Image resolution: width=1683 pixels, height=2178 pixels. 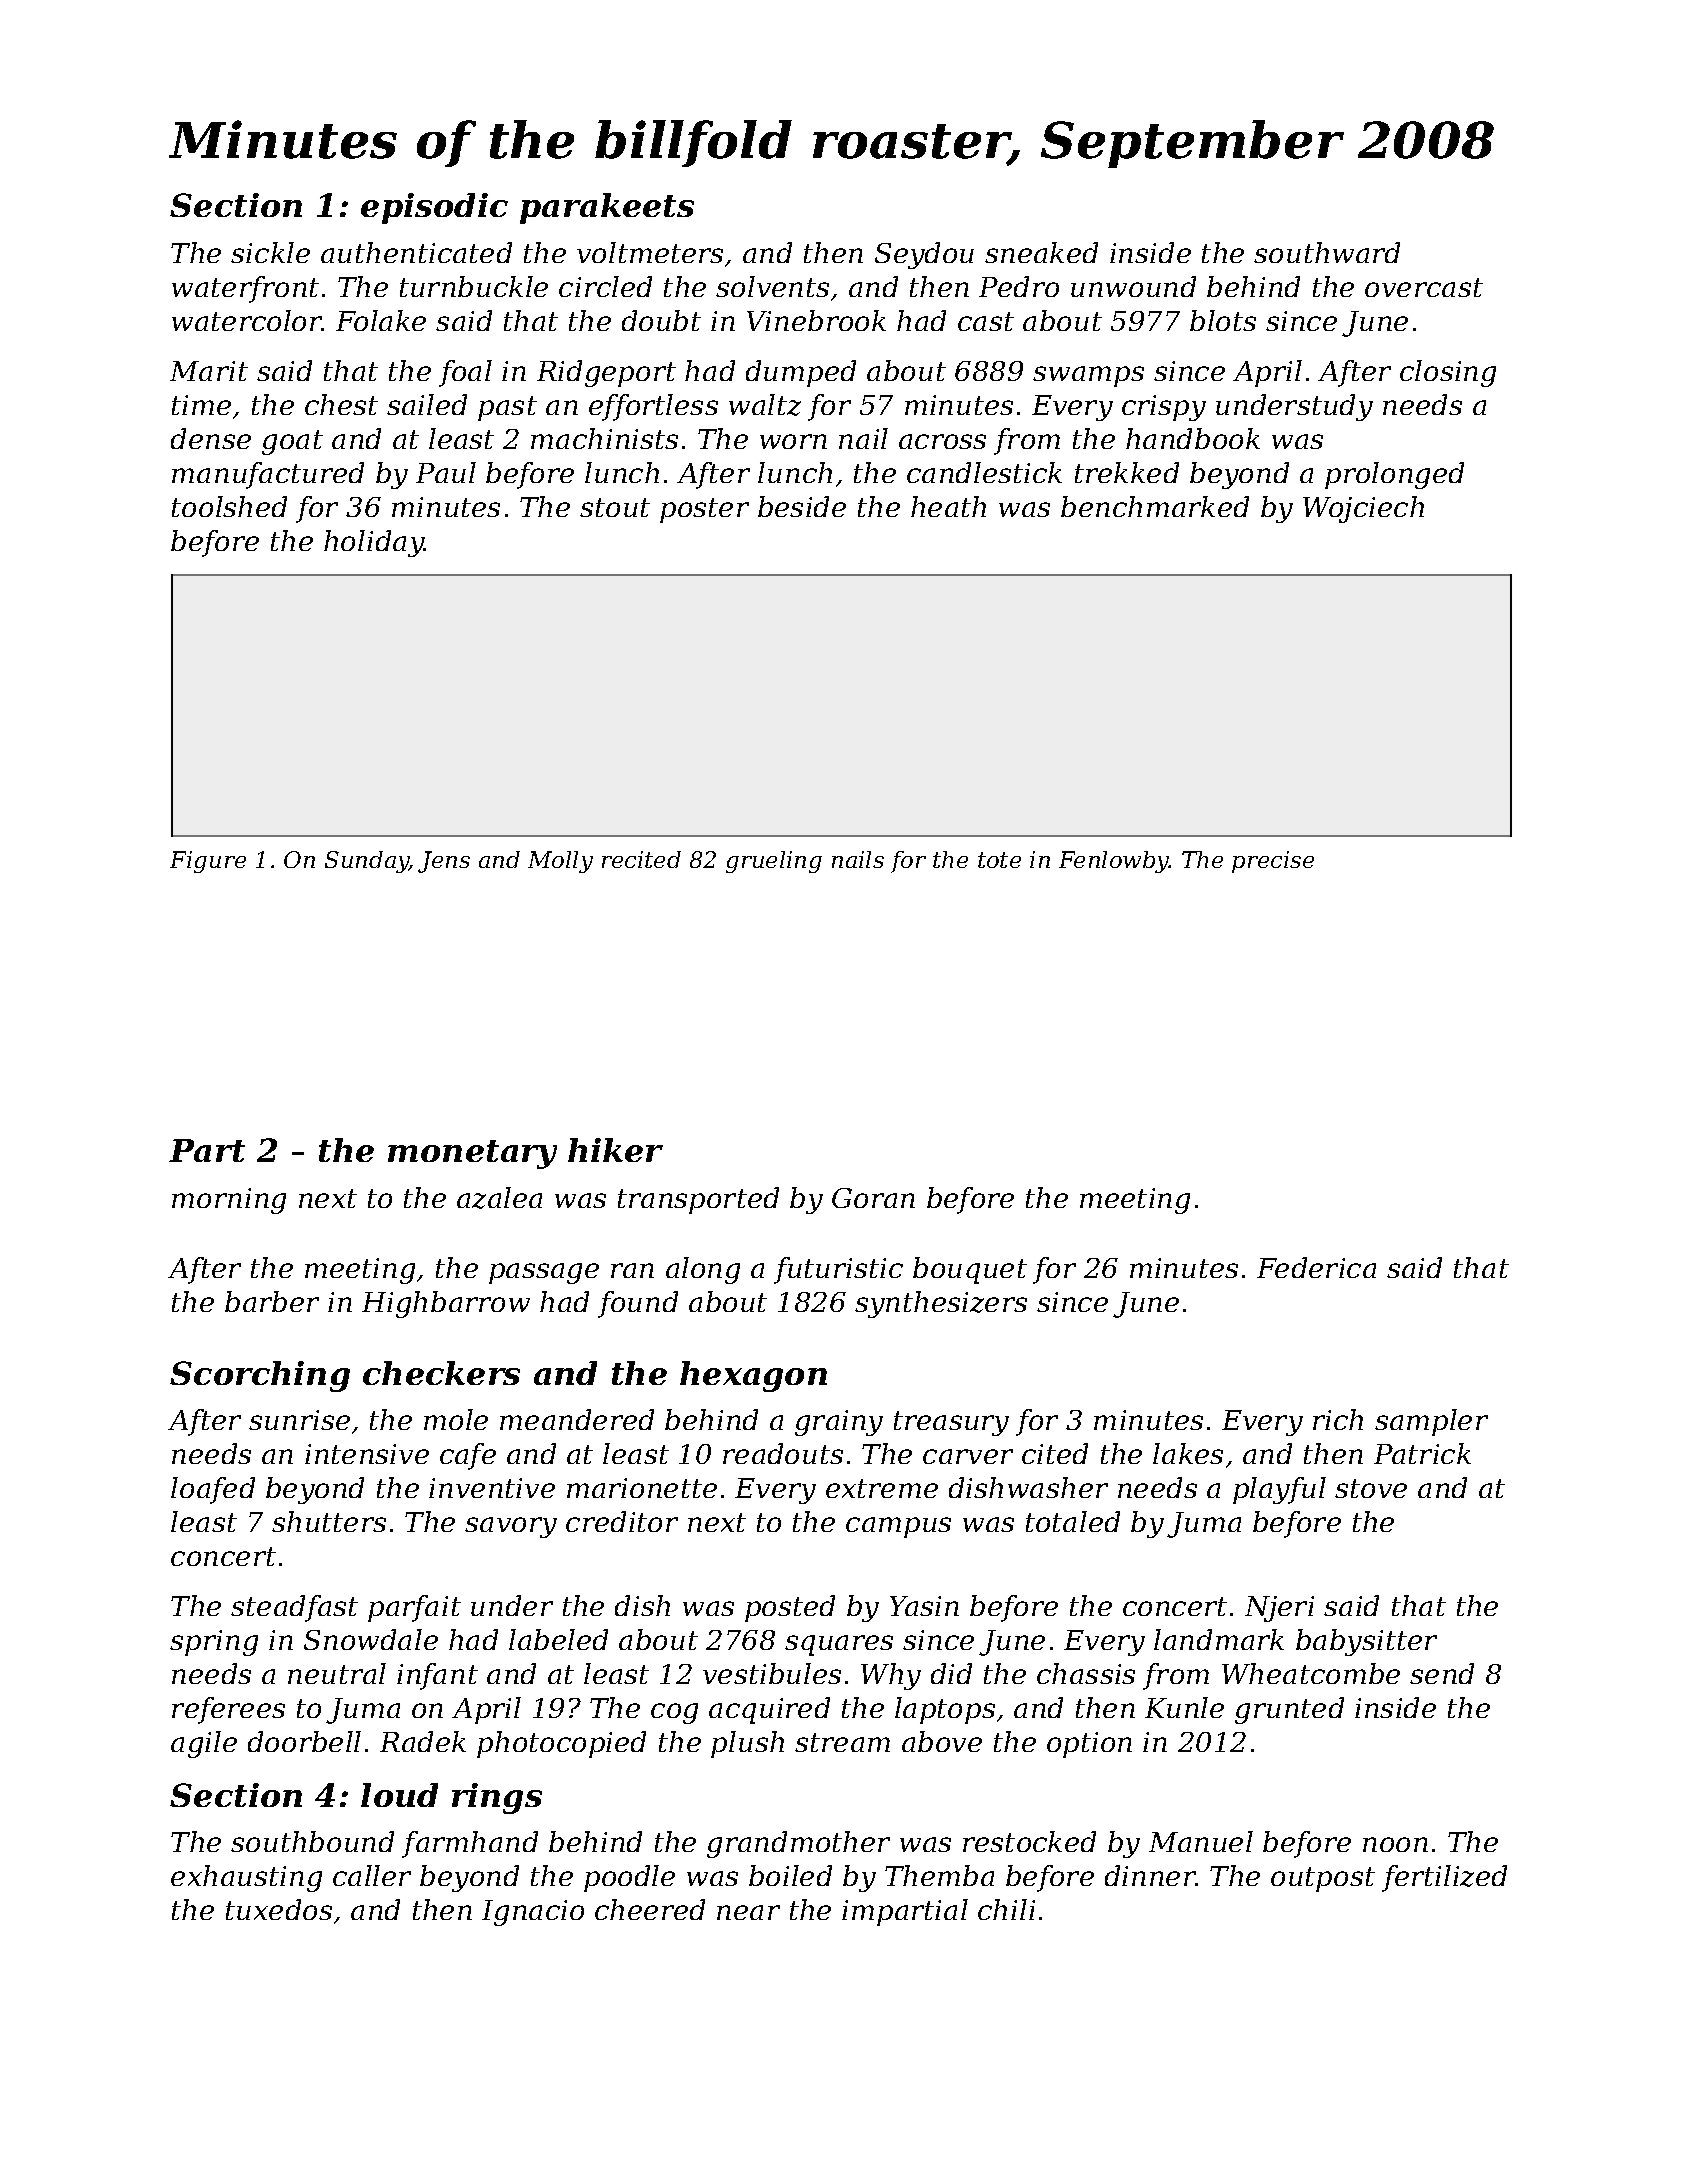 What do you see at coordinates (279, 1909) in the screenshot?
I see `tuxedos` at bounding box center [279, 1909].
